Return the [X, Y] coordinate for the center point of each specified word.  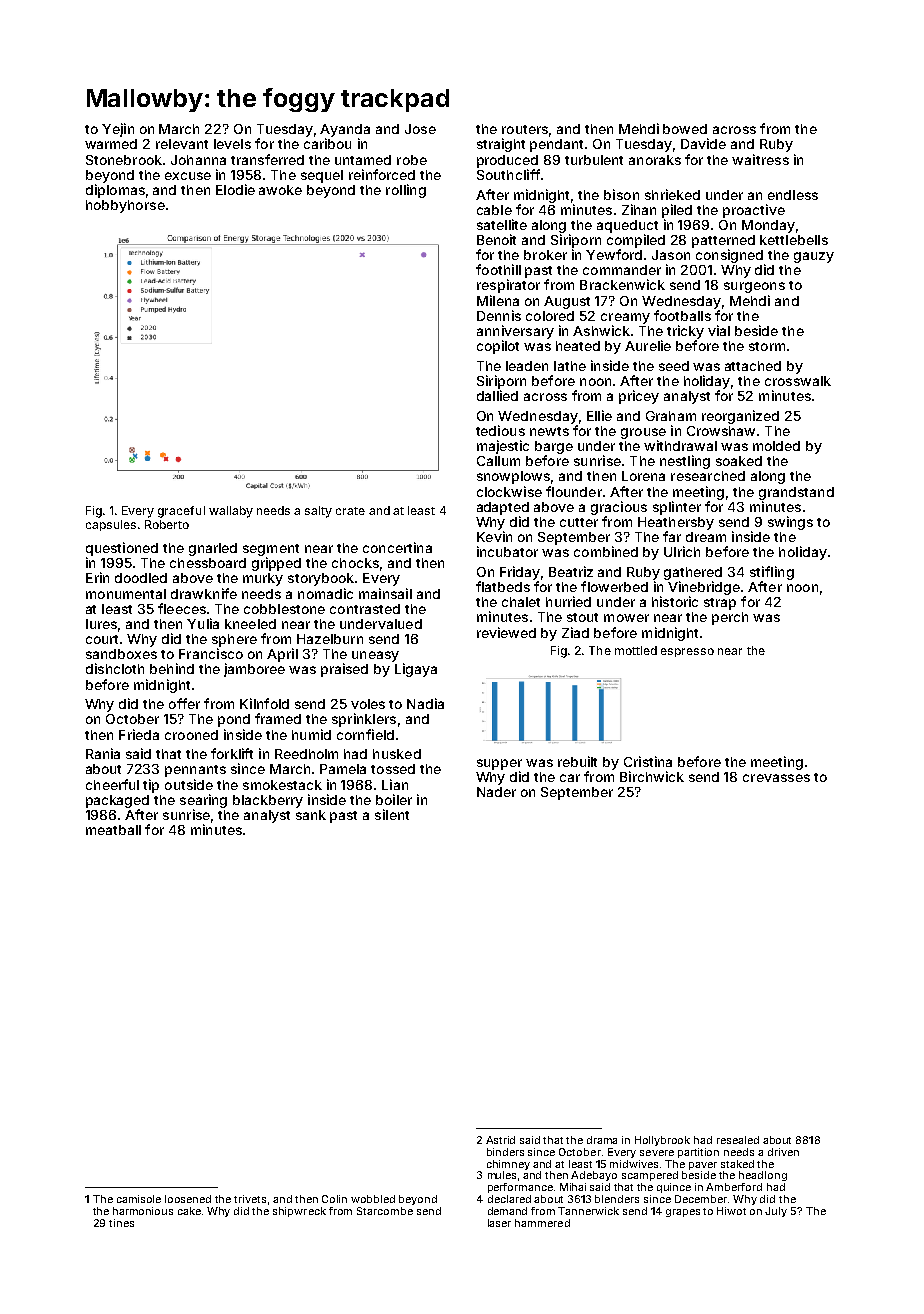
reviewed [506, 632]
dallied [497, 395]
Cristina [648, 761]
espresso [687, 652]
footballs [682, 315]
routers [525, 129]
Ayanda [345, 130]
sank [311, 815]
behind [172, 668]
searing [203, 801]
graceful [181, 512]
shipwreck [299, 1212]
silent [392, 814]
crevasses [776, 778]
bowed [685, 129]
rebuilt [577, 761]
